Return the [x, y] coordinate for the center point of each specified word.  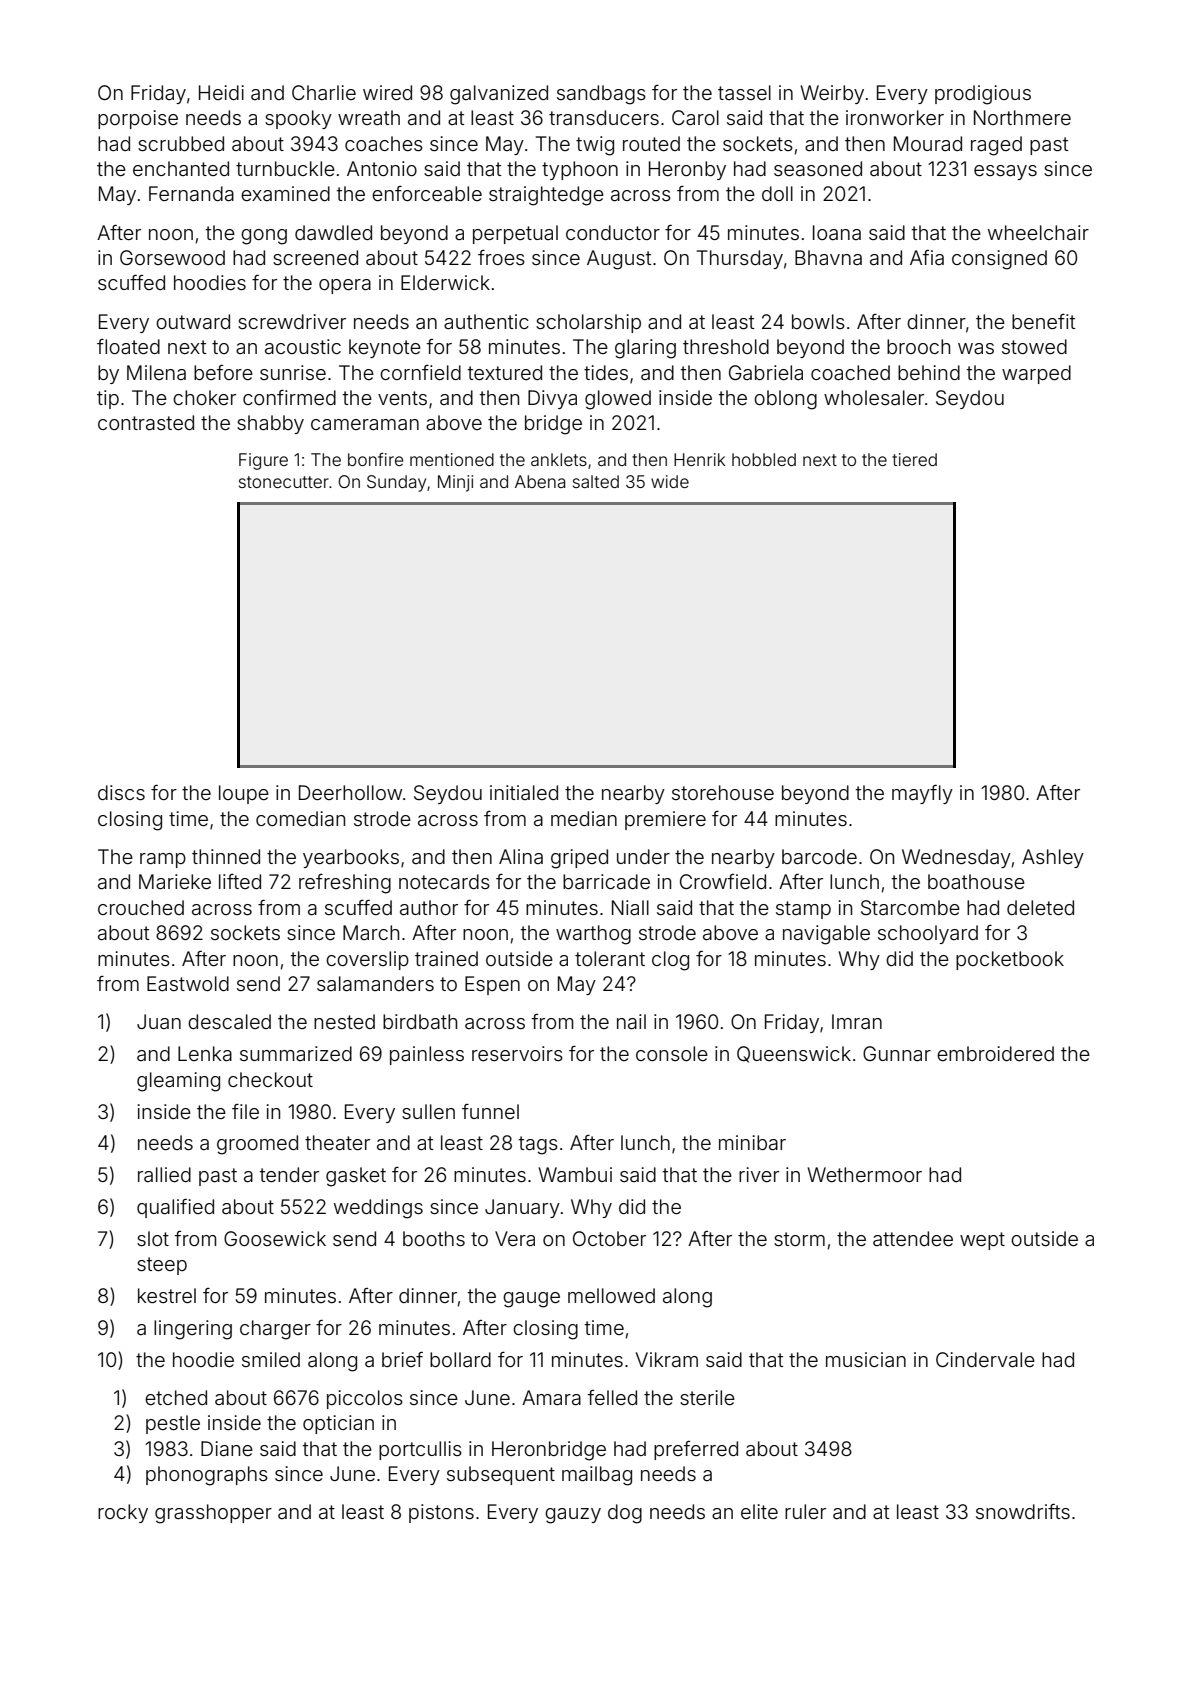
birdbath [420, 1021]
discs [121, 792]
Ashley [1053, 858]
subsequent [501, 1475]
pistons [441, 1513]
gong [264, 237]
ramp [163, 860]
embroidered [995, 1053]
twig [595, 146]
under [643, 856]
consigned [999, 260]
